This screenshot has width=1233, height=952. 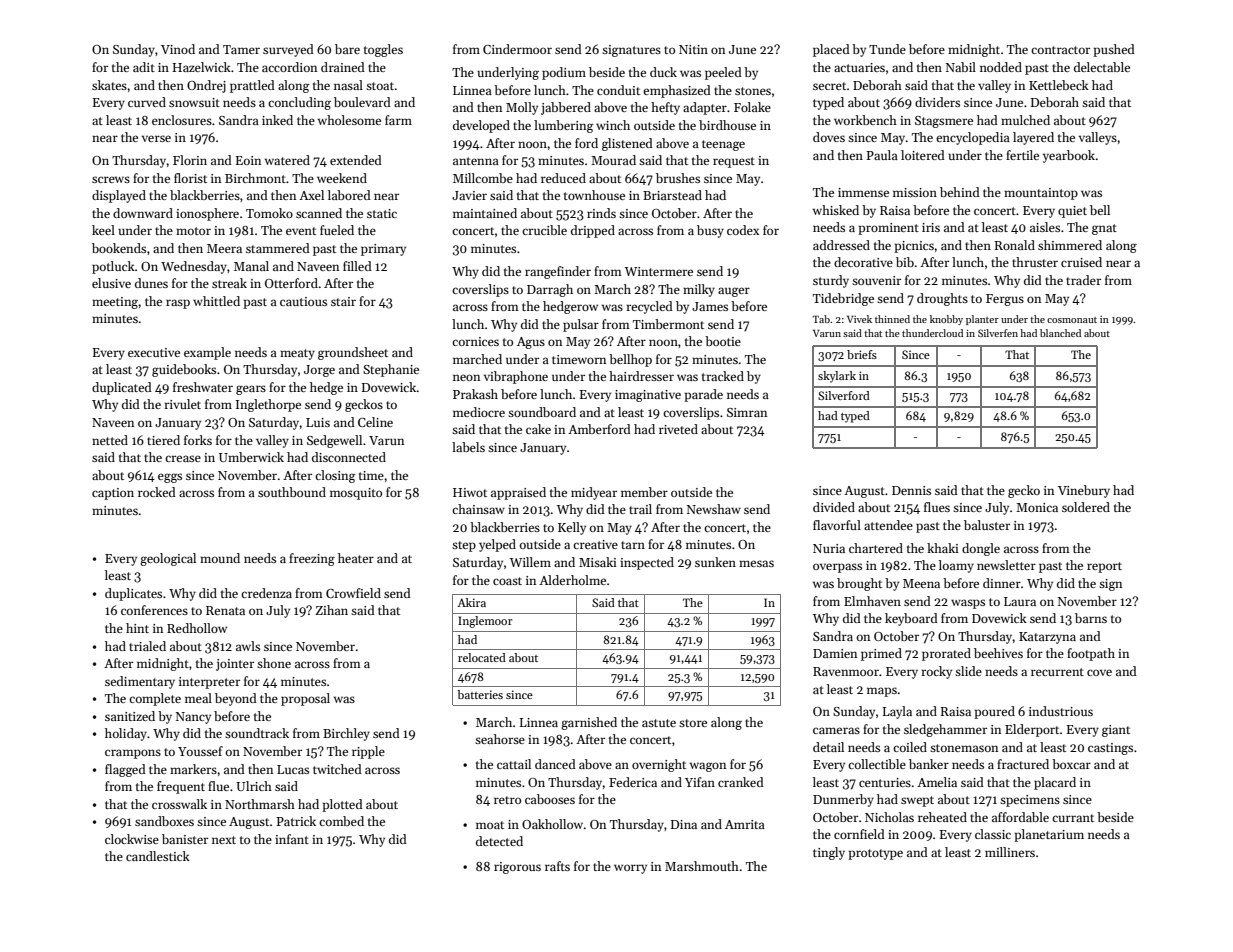 I want to click on Monica, so click(x=1037, y=507).
